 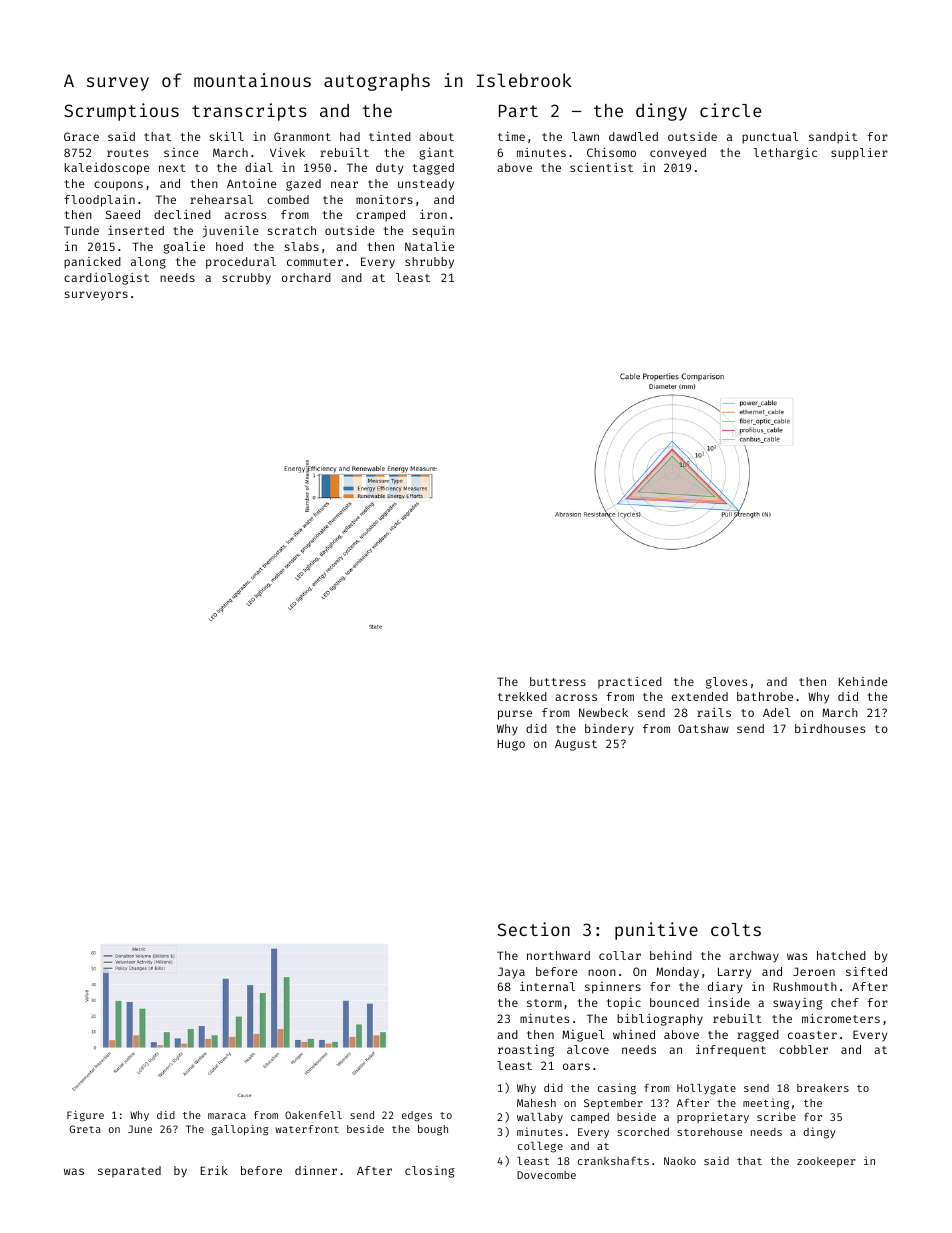 I want to click on wallaby, so click(x=540, y=1118).
